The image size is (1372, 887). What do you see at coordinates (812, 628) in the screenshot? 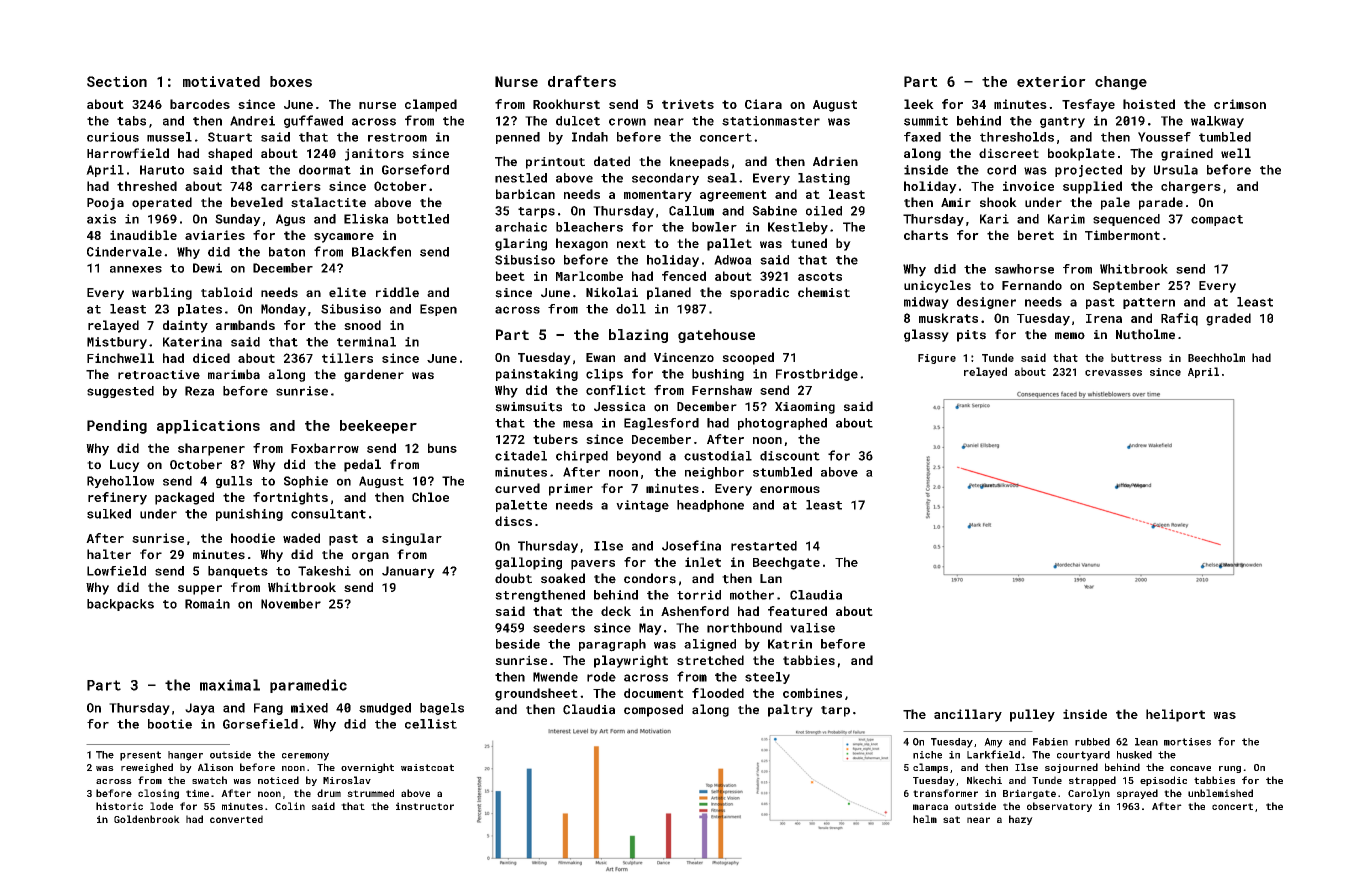
I see `valise` at bounding box center [812, 628].
